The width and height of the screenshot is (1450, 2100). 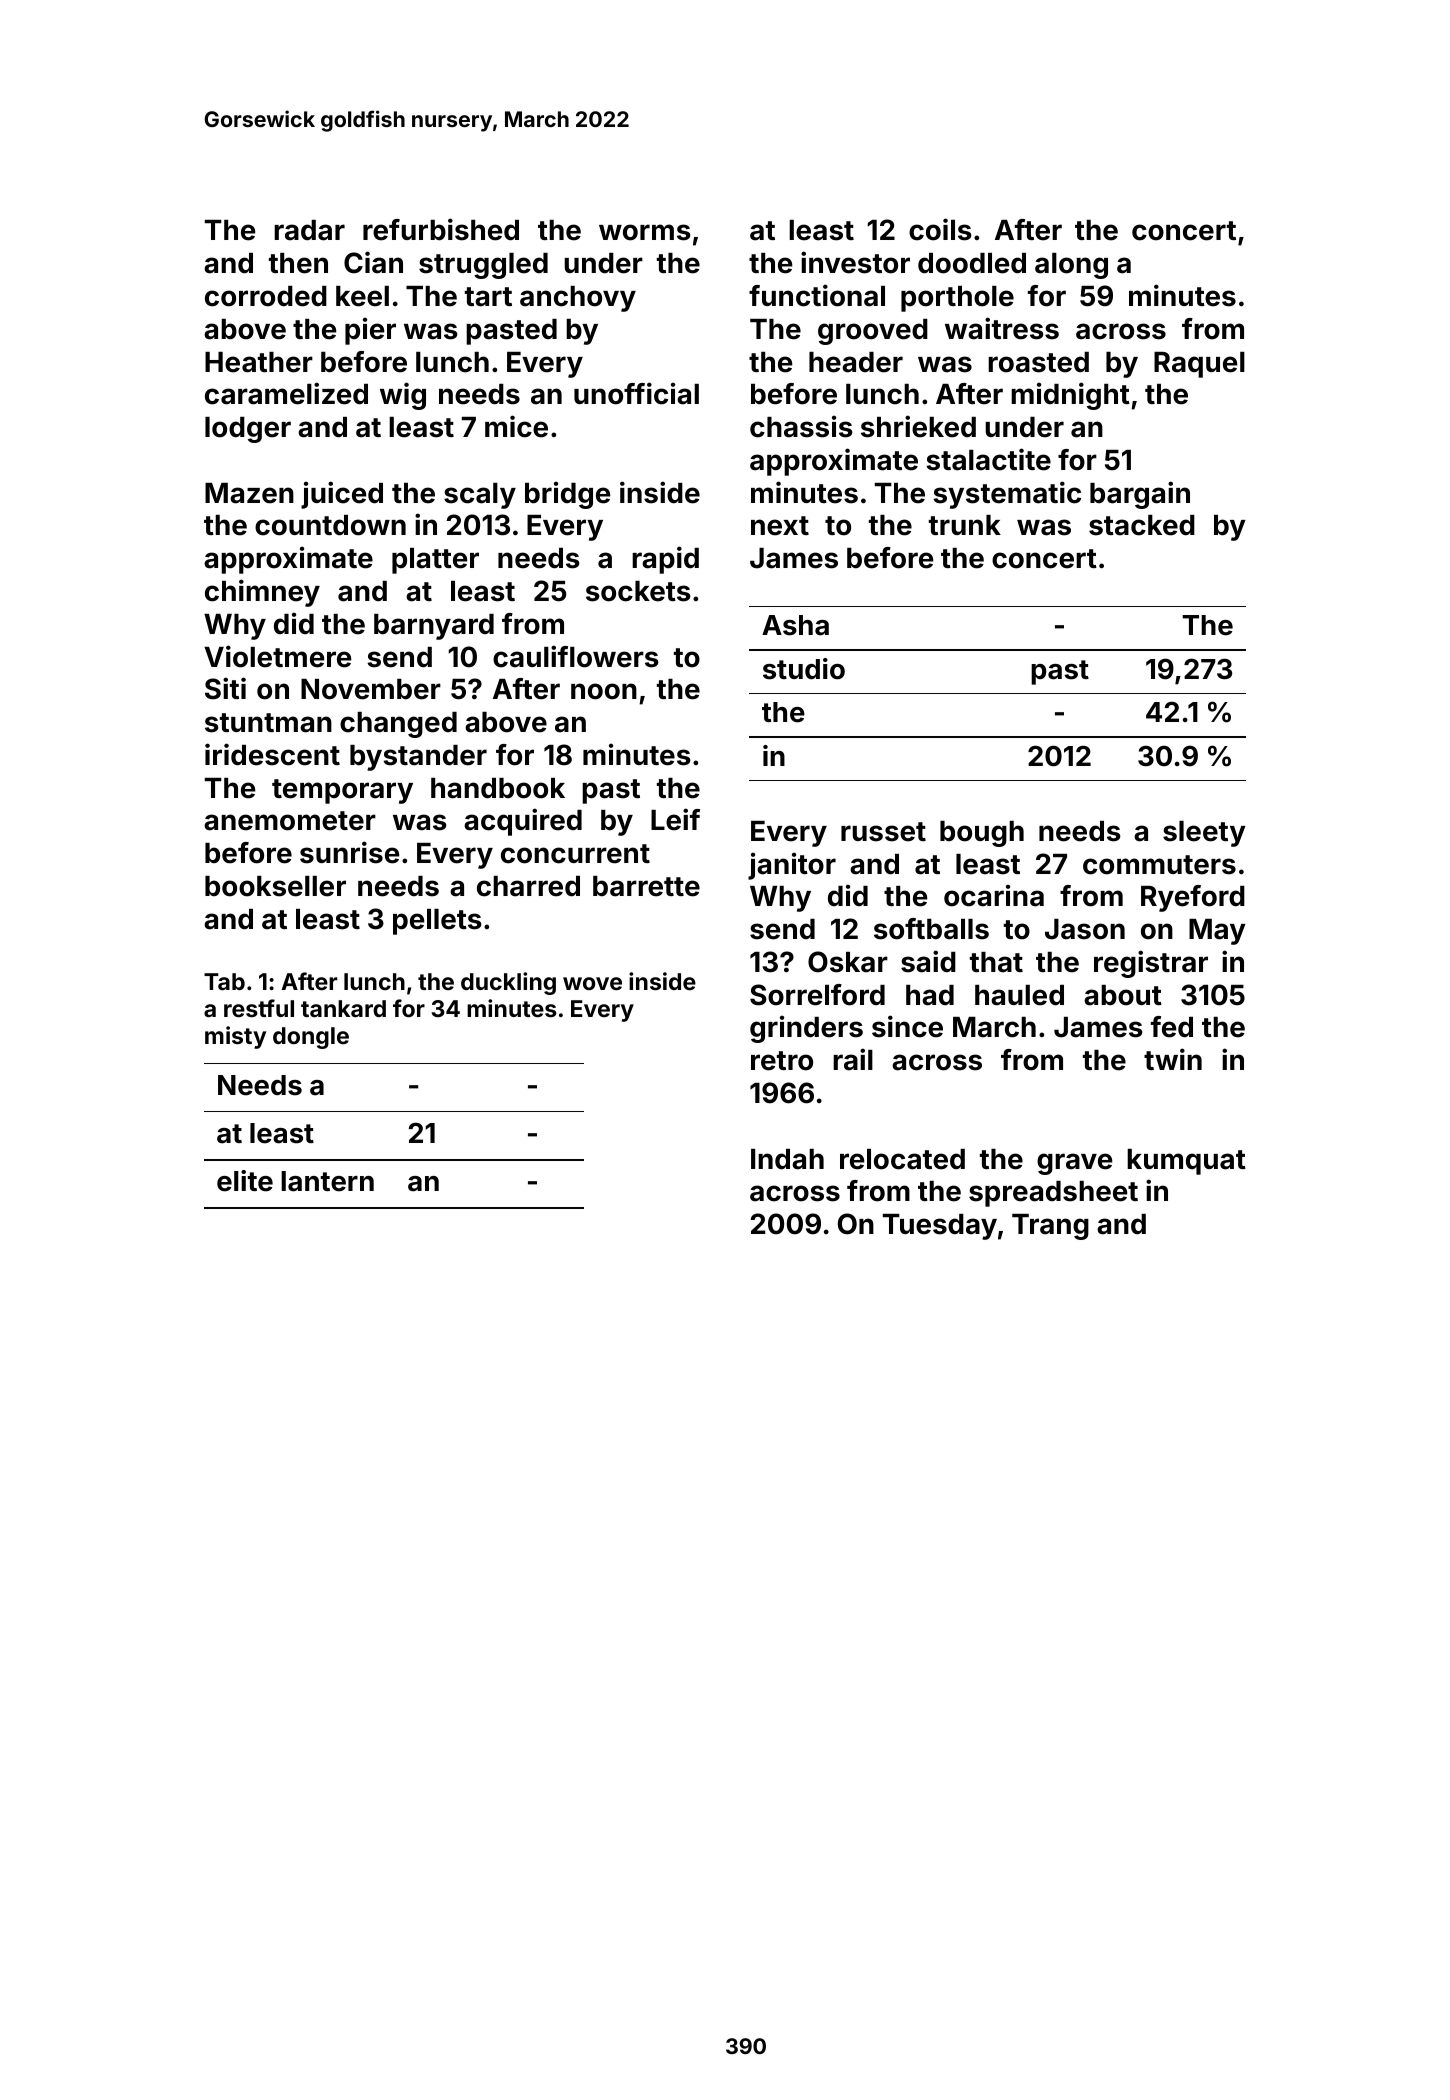 What do you see at coordinates (275, 886) in the screenshot?
I see `bookseller` at bounding box center [275, 886].
